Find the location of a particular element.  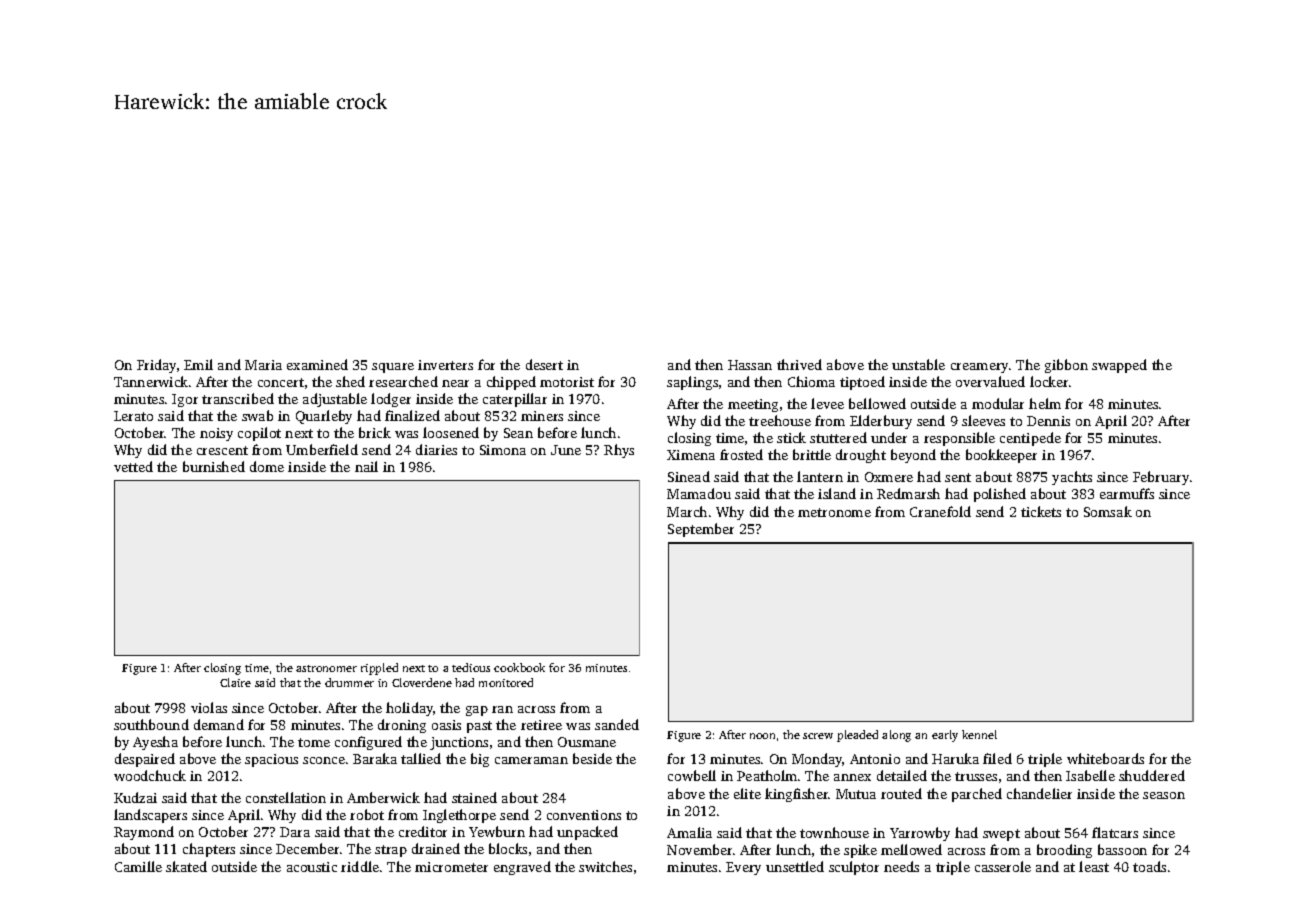

kennel is located at coordinates (979, 734).
